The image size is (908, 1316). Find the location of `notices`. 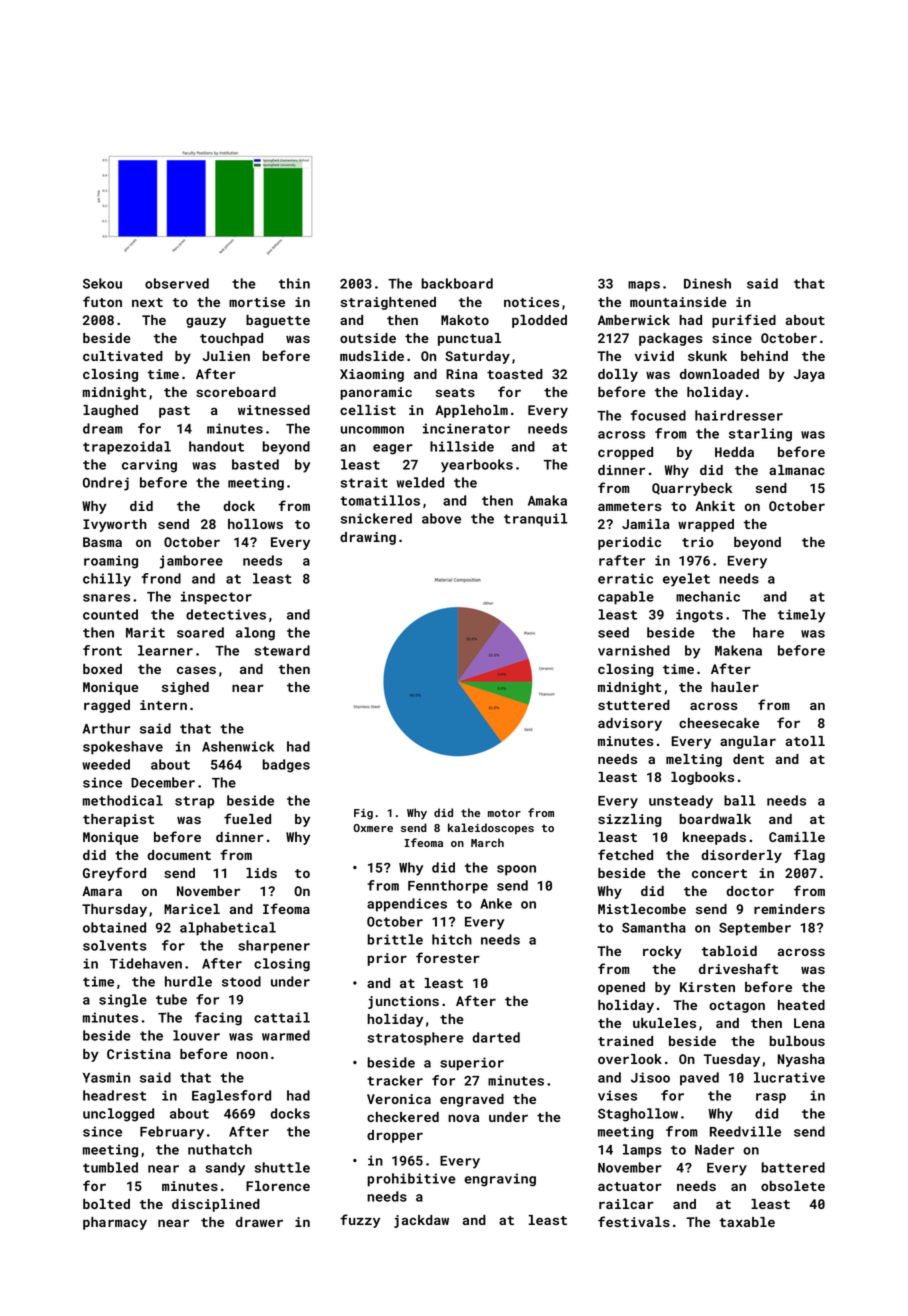

notices is located at coordinates (531, 302).
